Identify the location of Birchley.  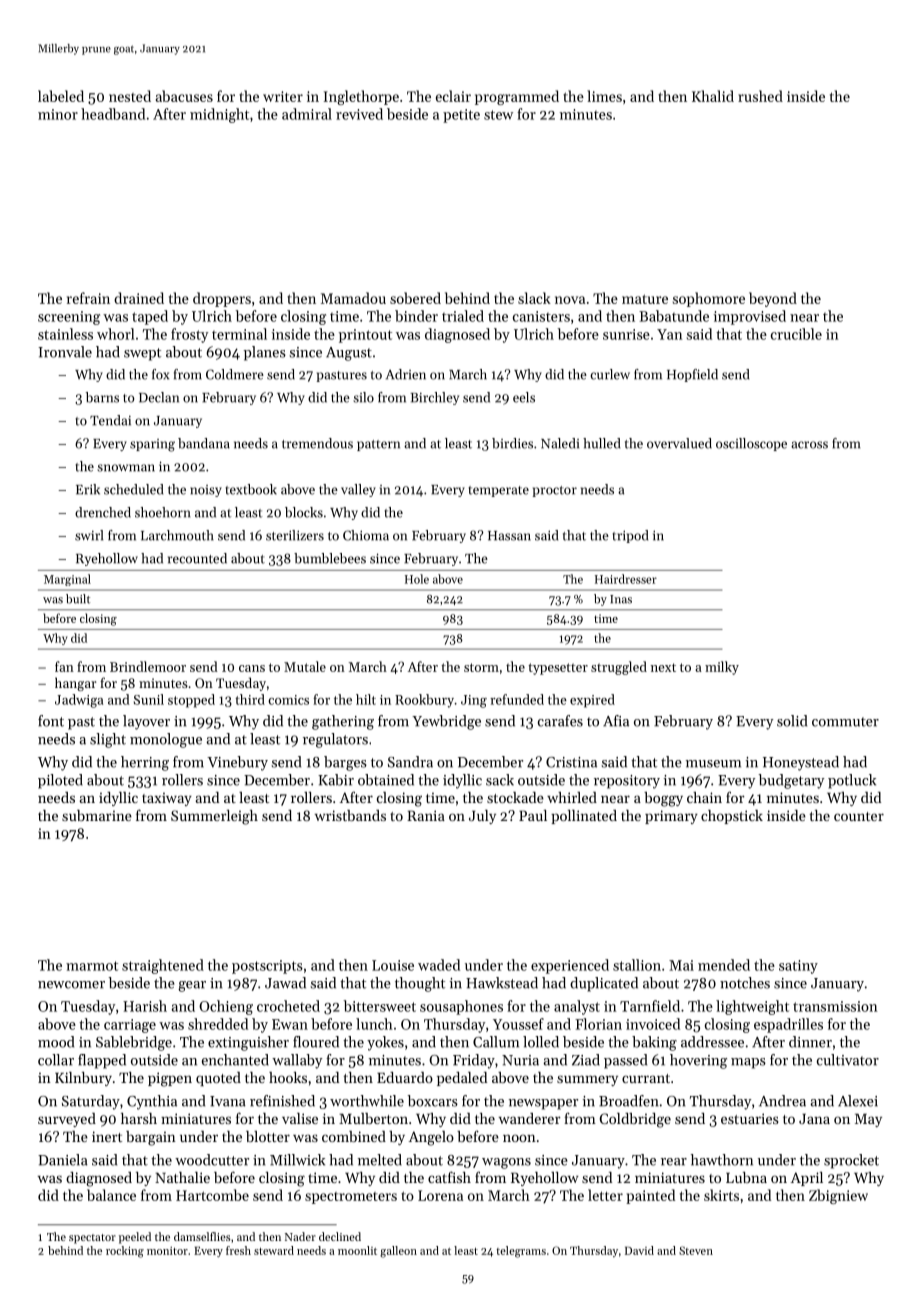
(434, 398).
